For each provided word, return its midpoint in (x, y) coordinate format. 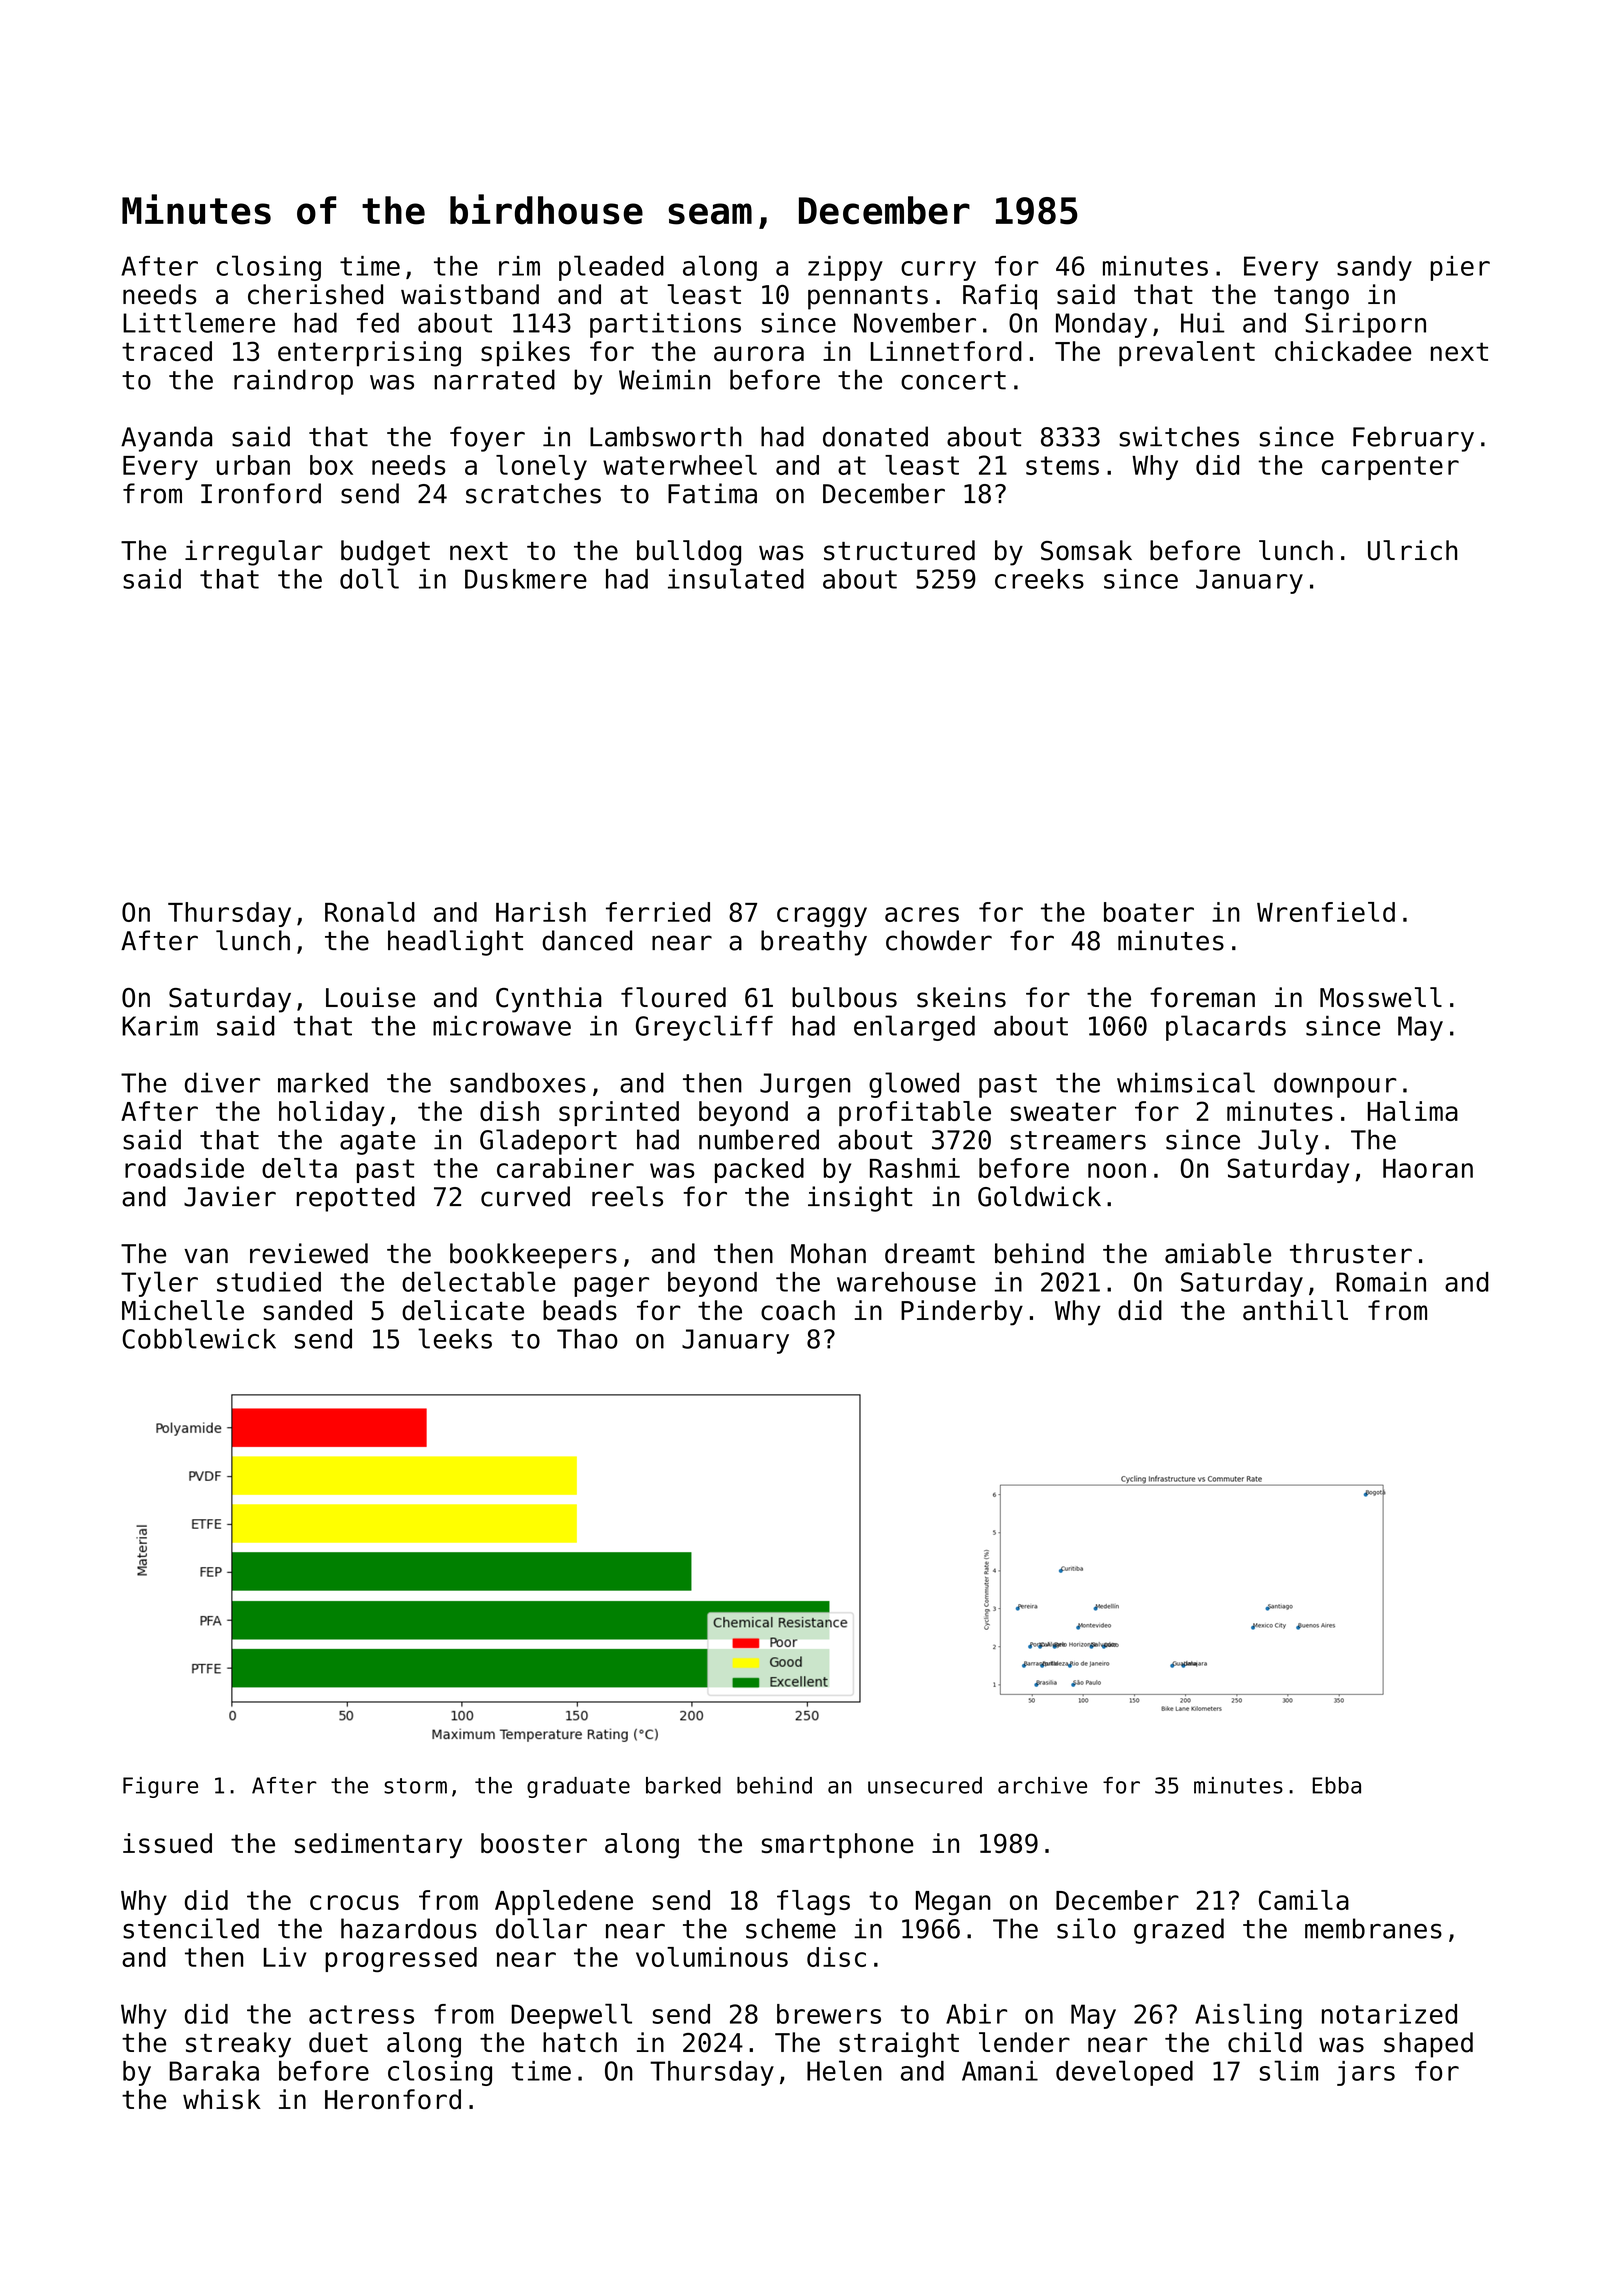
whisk (222, 2099)
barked (683, 1785)
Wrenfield (1326, 912)
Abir (976, 2014)
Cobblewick (199, 1338)
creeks (1039, 579)
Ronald (370, 912)
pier (1460, 268)
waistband (470, 294)
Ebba (1336, 1785)
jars (1366, 2073)
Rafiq (1000, 297)
